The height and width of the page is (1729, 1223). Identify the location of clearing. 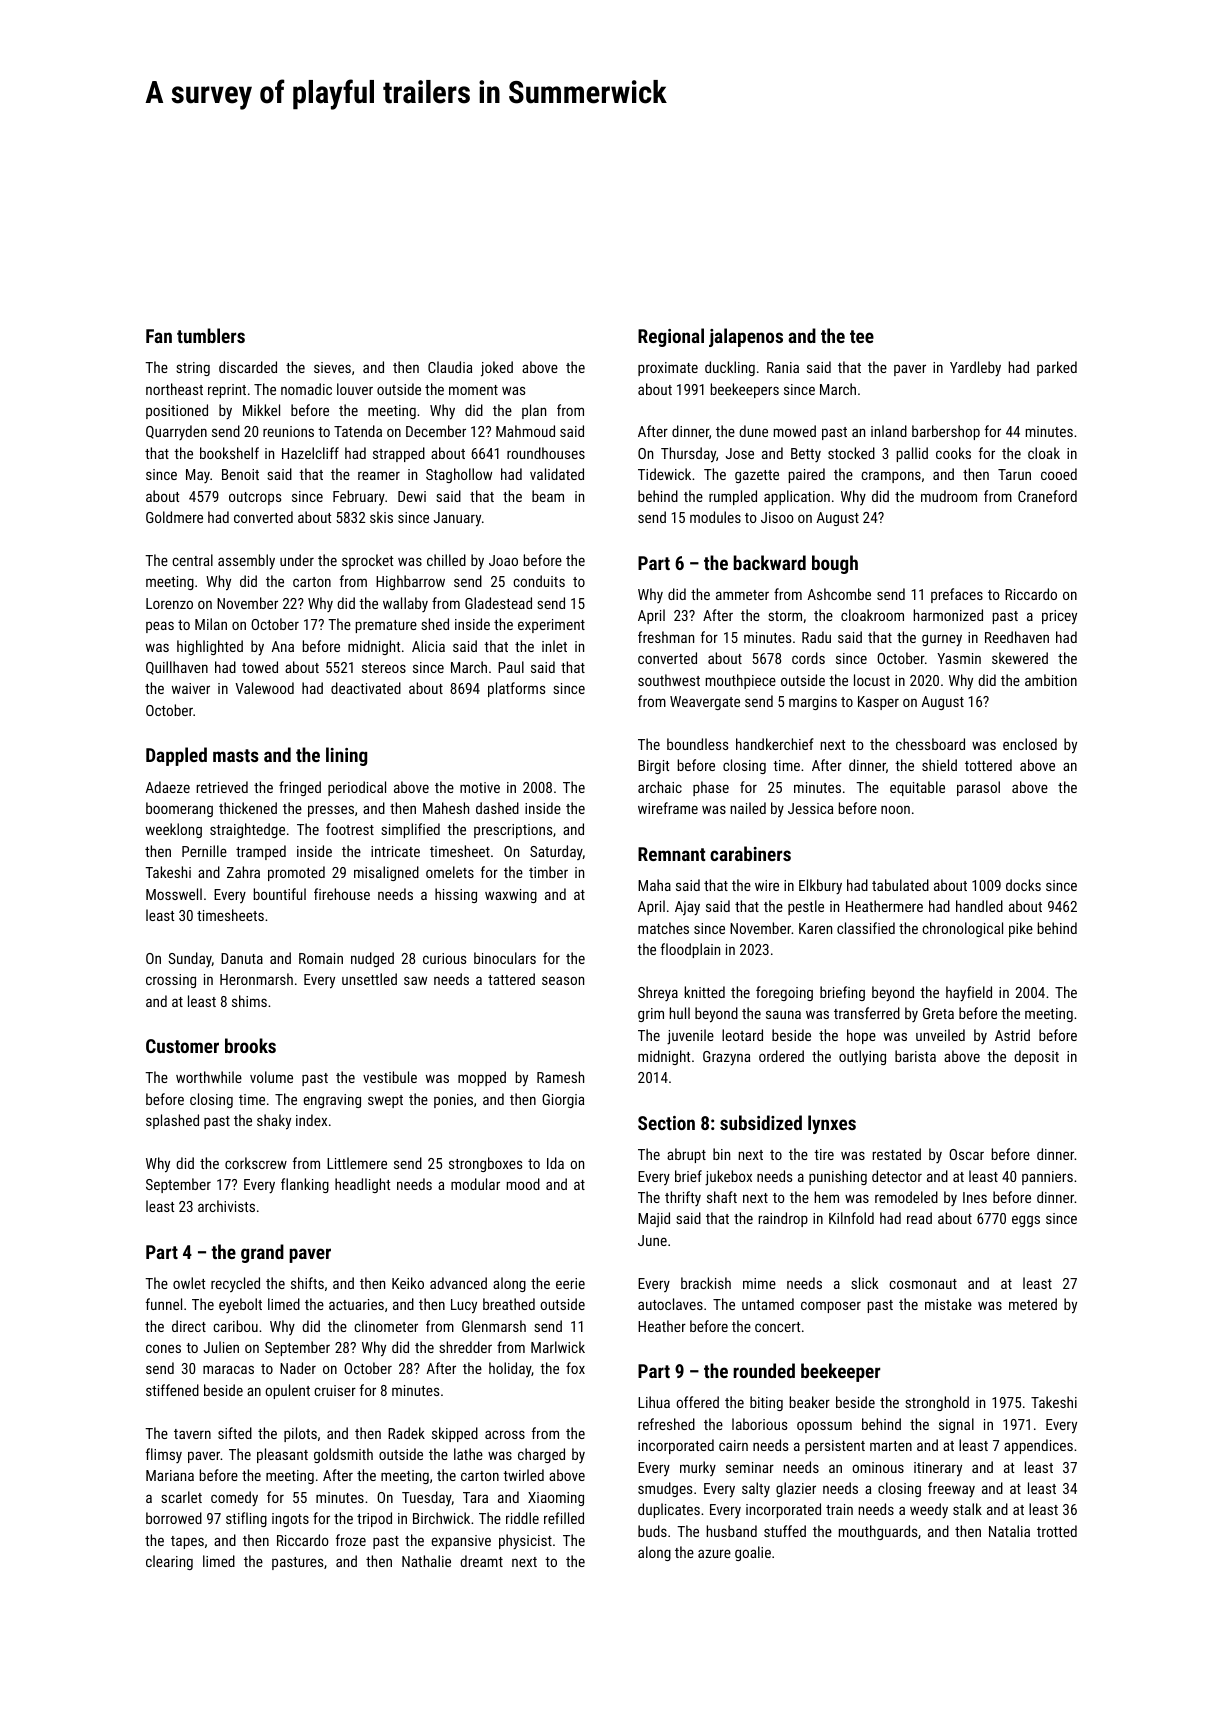
(169, 1562).
